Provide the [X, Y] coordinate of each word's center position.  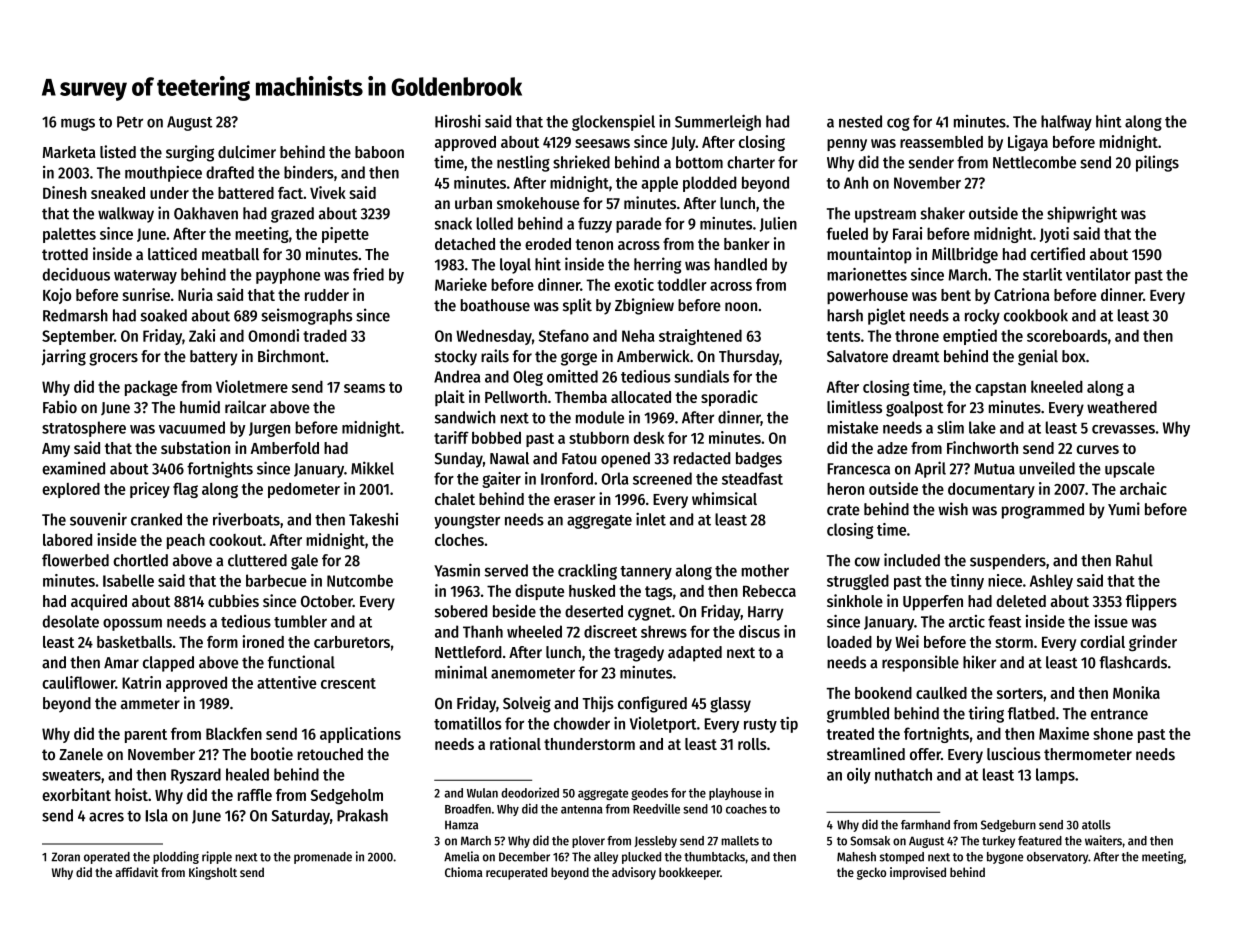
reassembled [941, 142]
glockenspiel [613, 123]
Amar [121, 663]
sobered [461, 611]
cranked [156, 519]
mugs [78, 124]
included [912, 560]
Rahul [1134, 560]
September [78, 337]
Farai [907, 233]
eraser [574, 500]
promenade [323, 858]
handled [741, 264]
